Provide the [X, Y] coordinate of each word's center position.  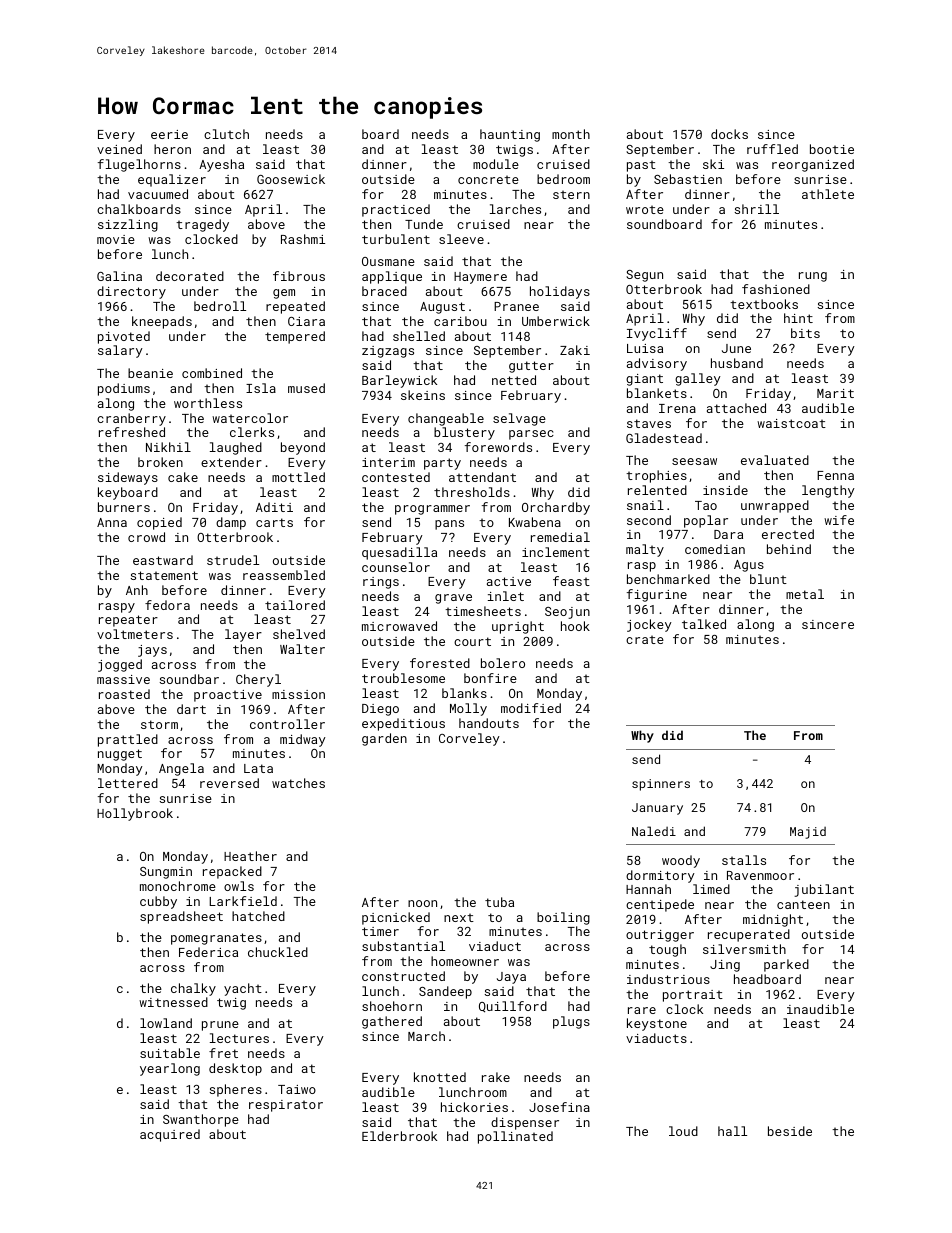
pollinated [515, 1137]
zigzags [388, 352]
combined [212, 373]
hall [732, 1131]
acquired [170, 1135]
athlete [828, 194]
